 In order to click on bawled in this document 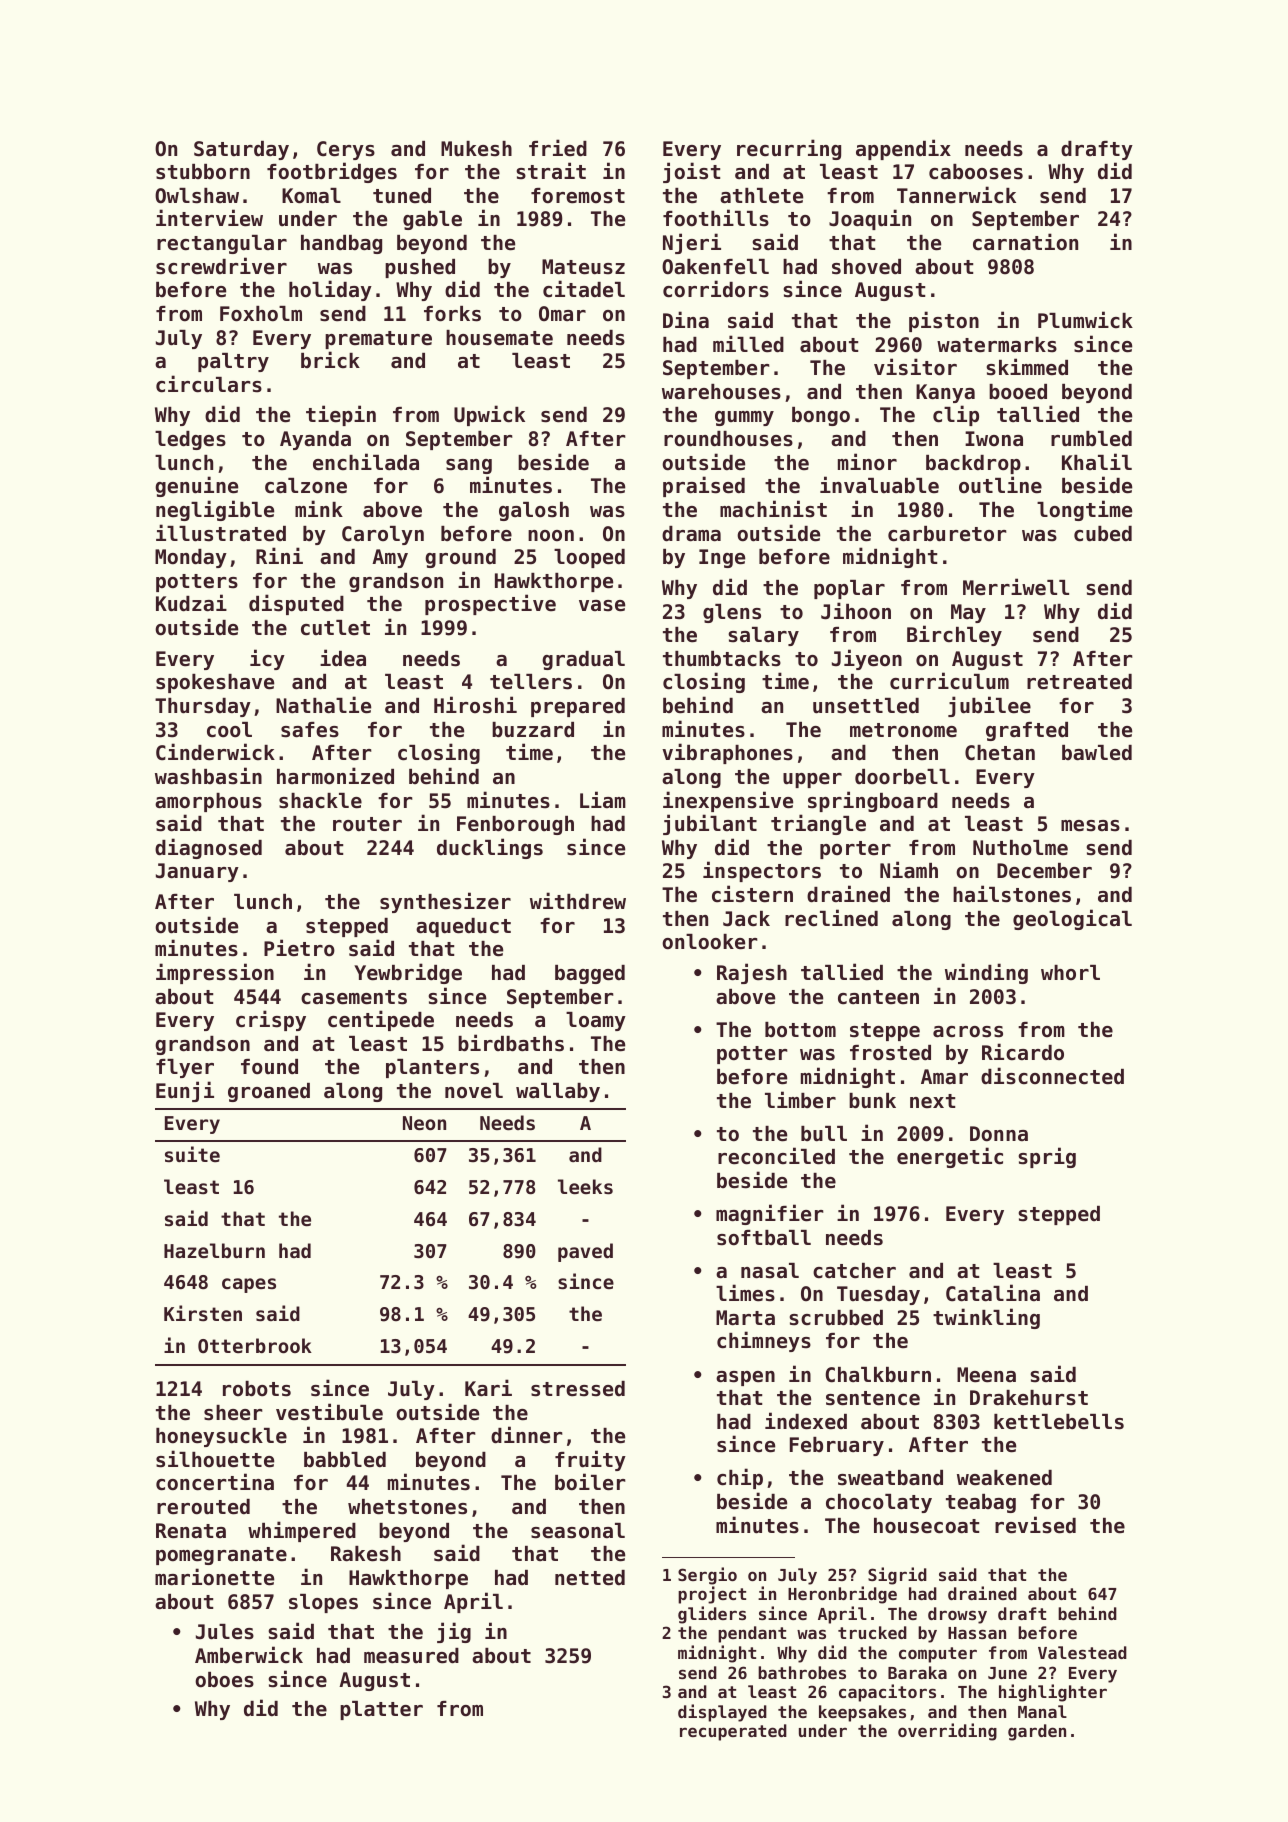, I will do `click(1097, 753)`.
